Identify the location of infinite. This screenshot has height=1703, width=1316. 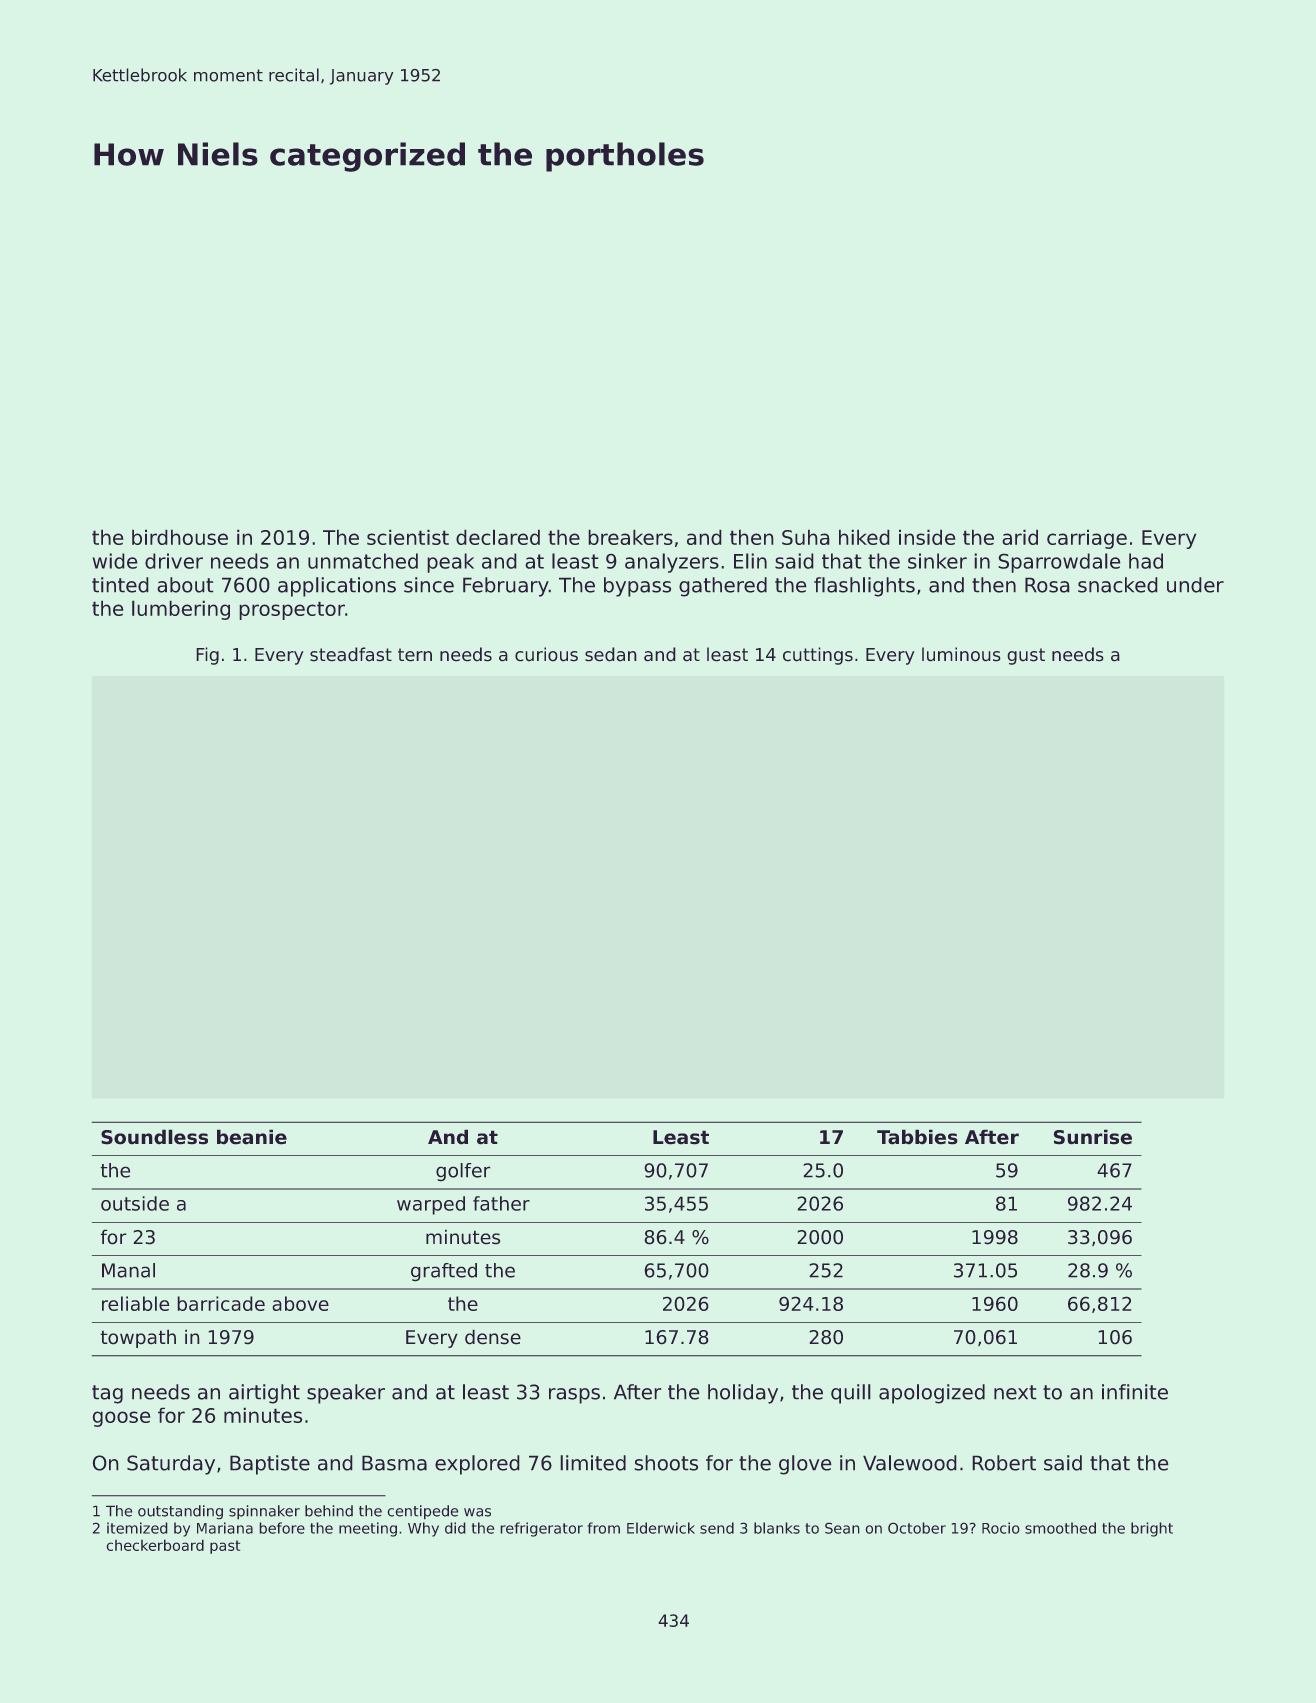
(1135, 1392).
